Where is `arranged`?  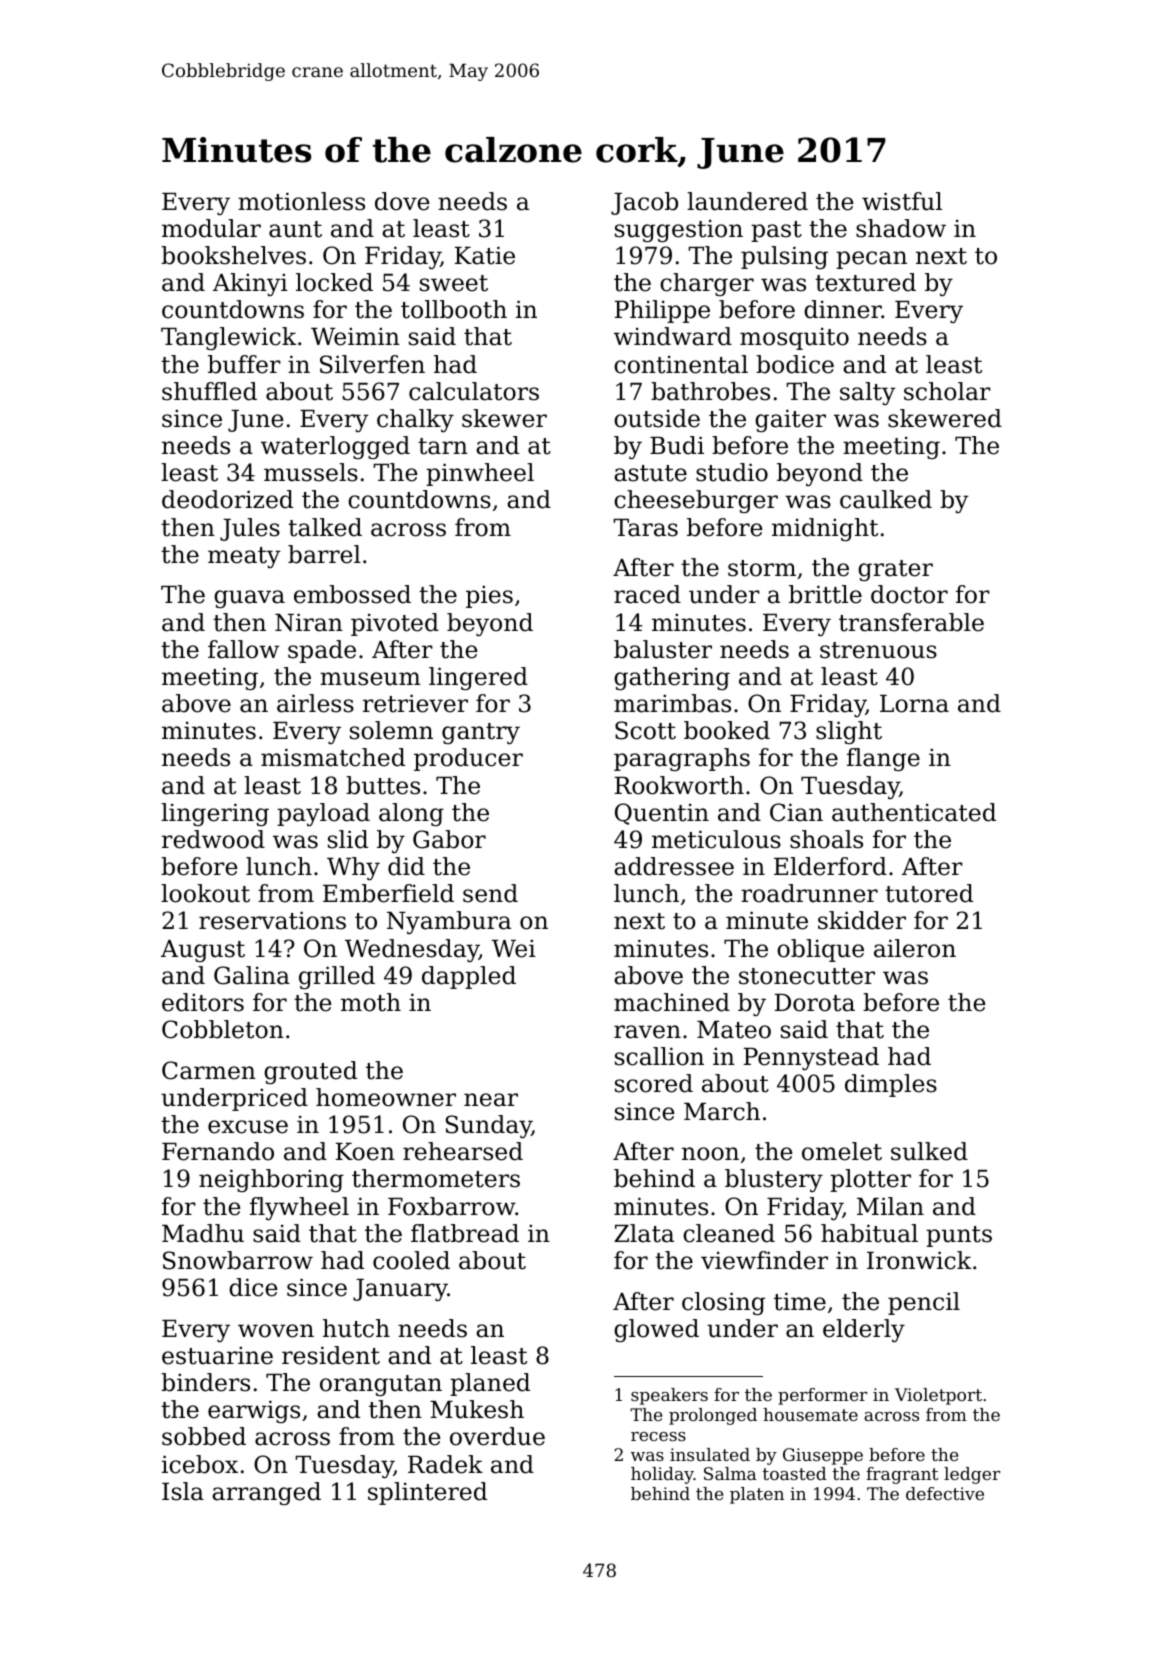
arranged is located at coordinates (266, 1493).
